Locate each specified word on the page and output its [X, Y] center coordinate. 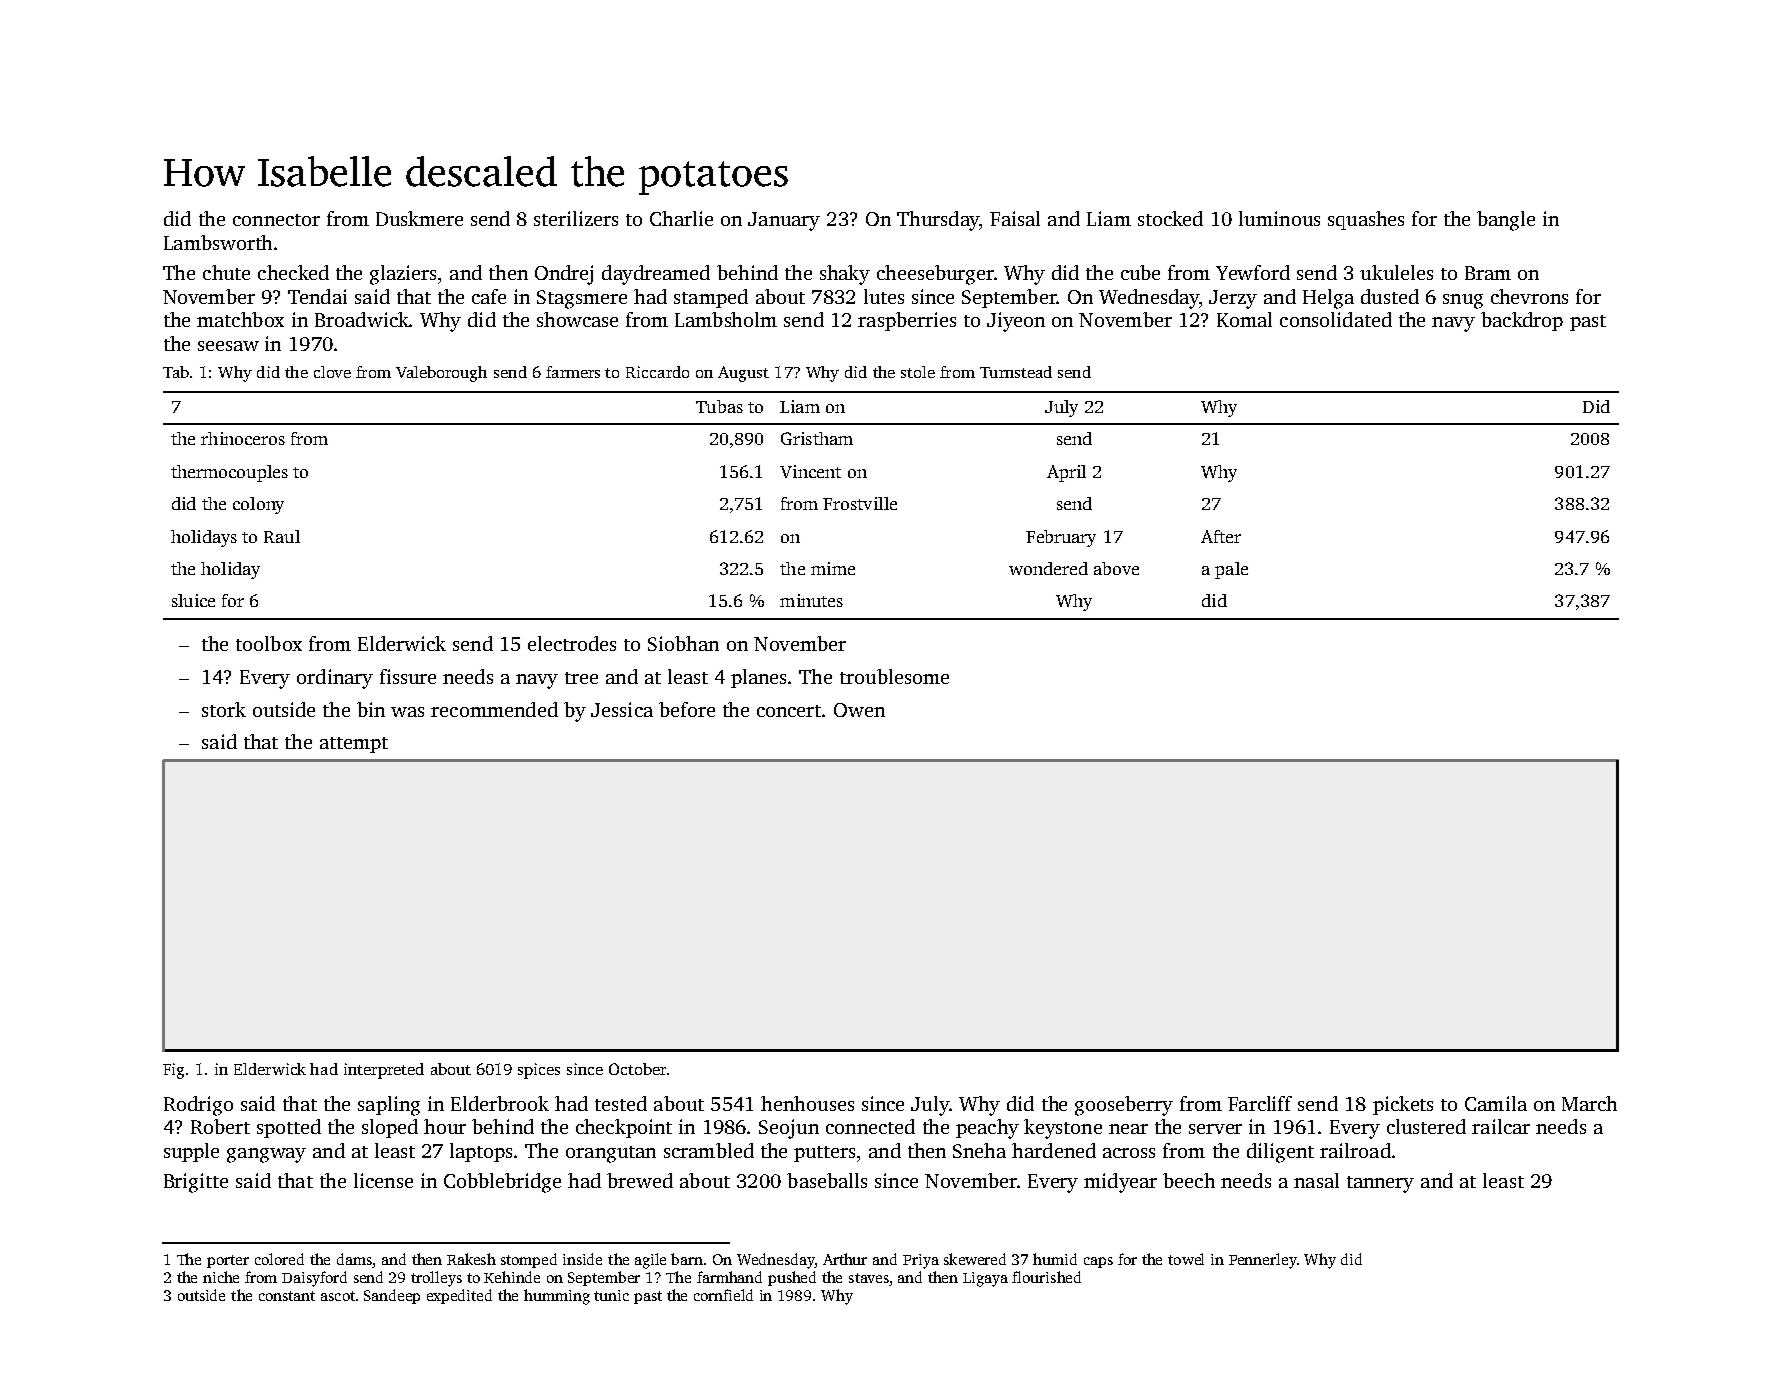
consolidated [1336, 319]
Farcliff [1260, 1103]
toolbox [269, 643]
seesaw [228, 346]
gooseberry [1124, 1106]
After [1221, 536]
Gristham [817, 438]
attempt [354, 745]
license [383, 1180]
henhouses [807, 1103]
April [1066, 473]
